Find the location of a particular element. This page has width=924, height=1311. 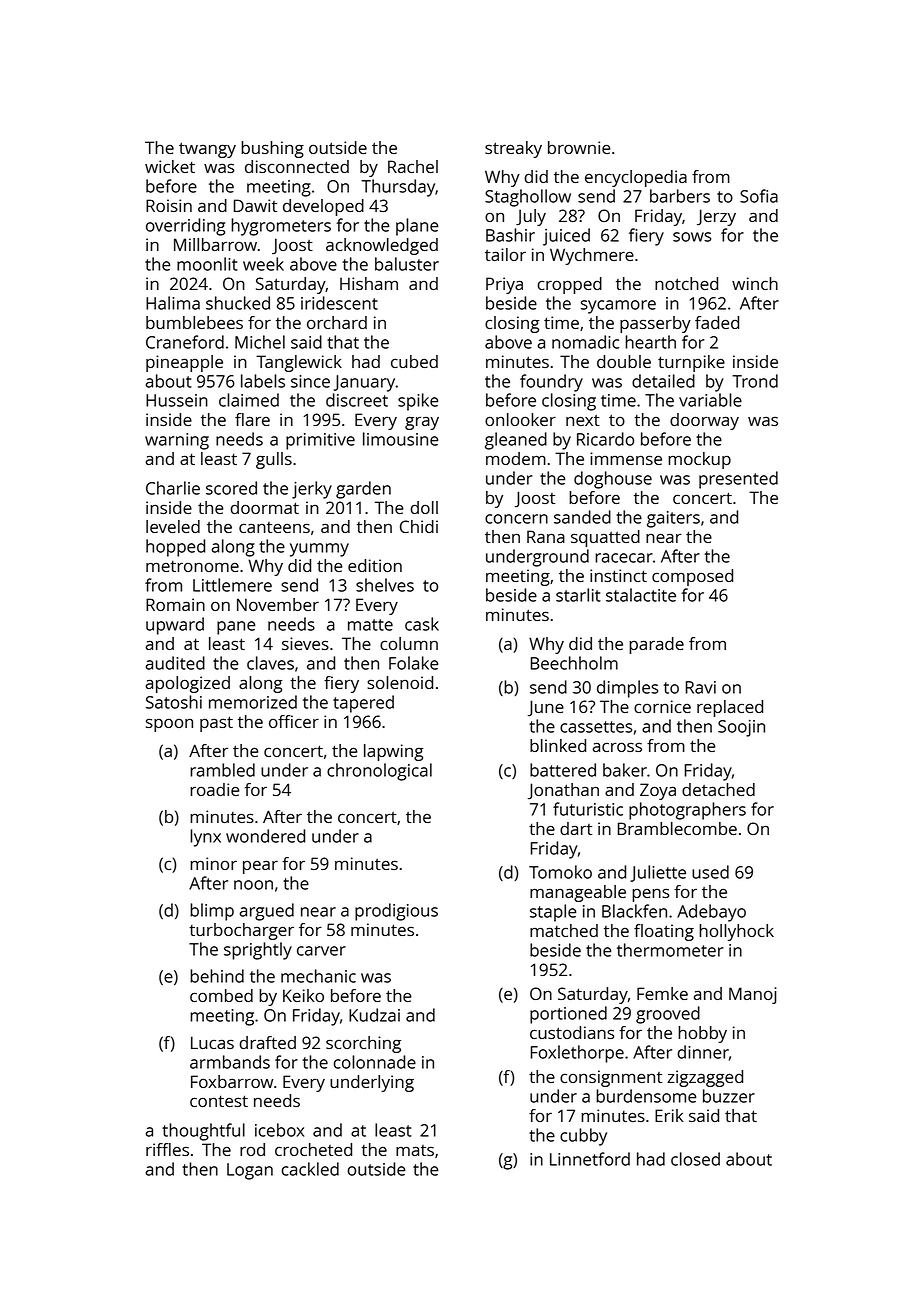

mechanic is located at coordinates (318, 976).
